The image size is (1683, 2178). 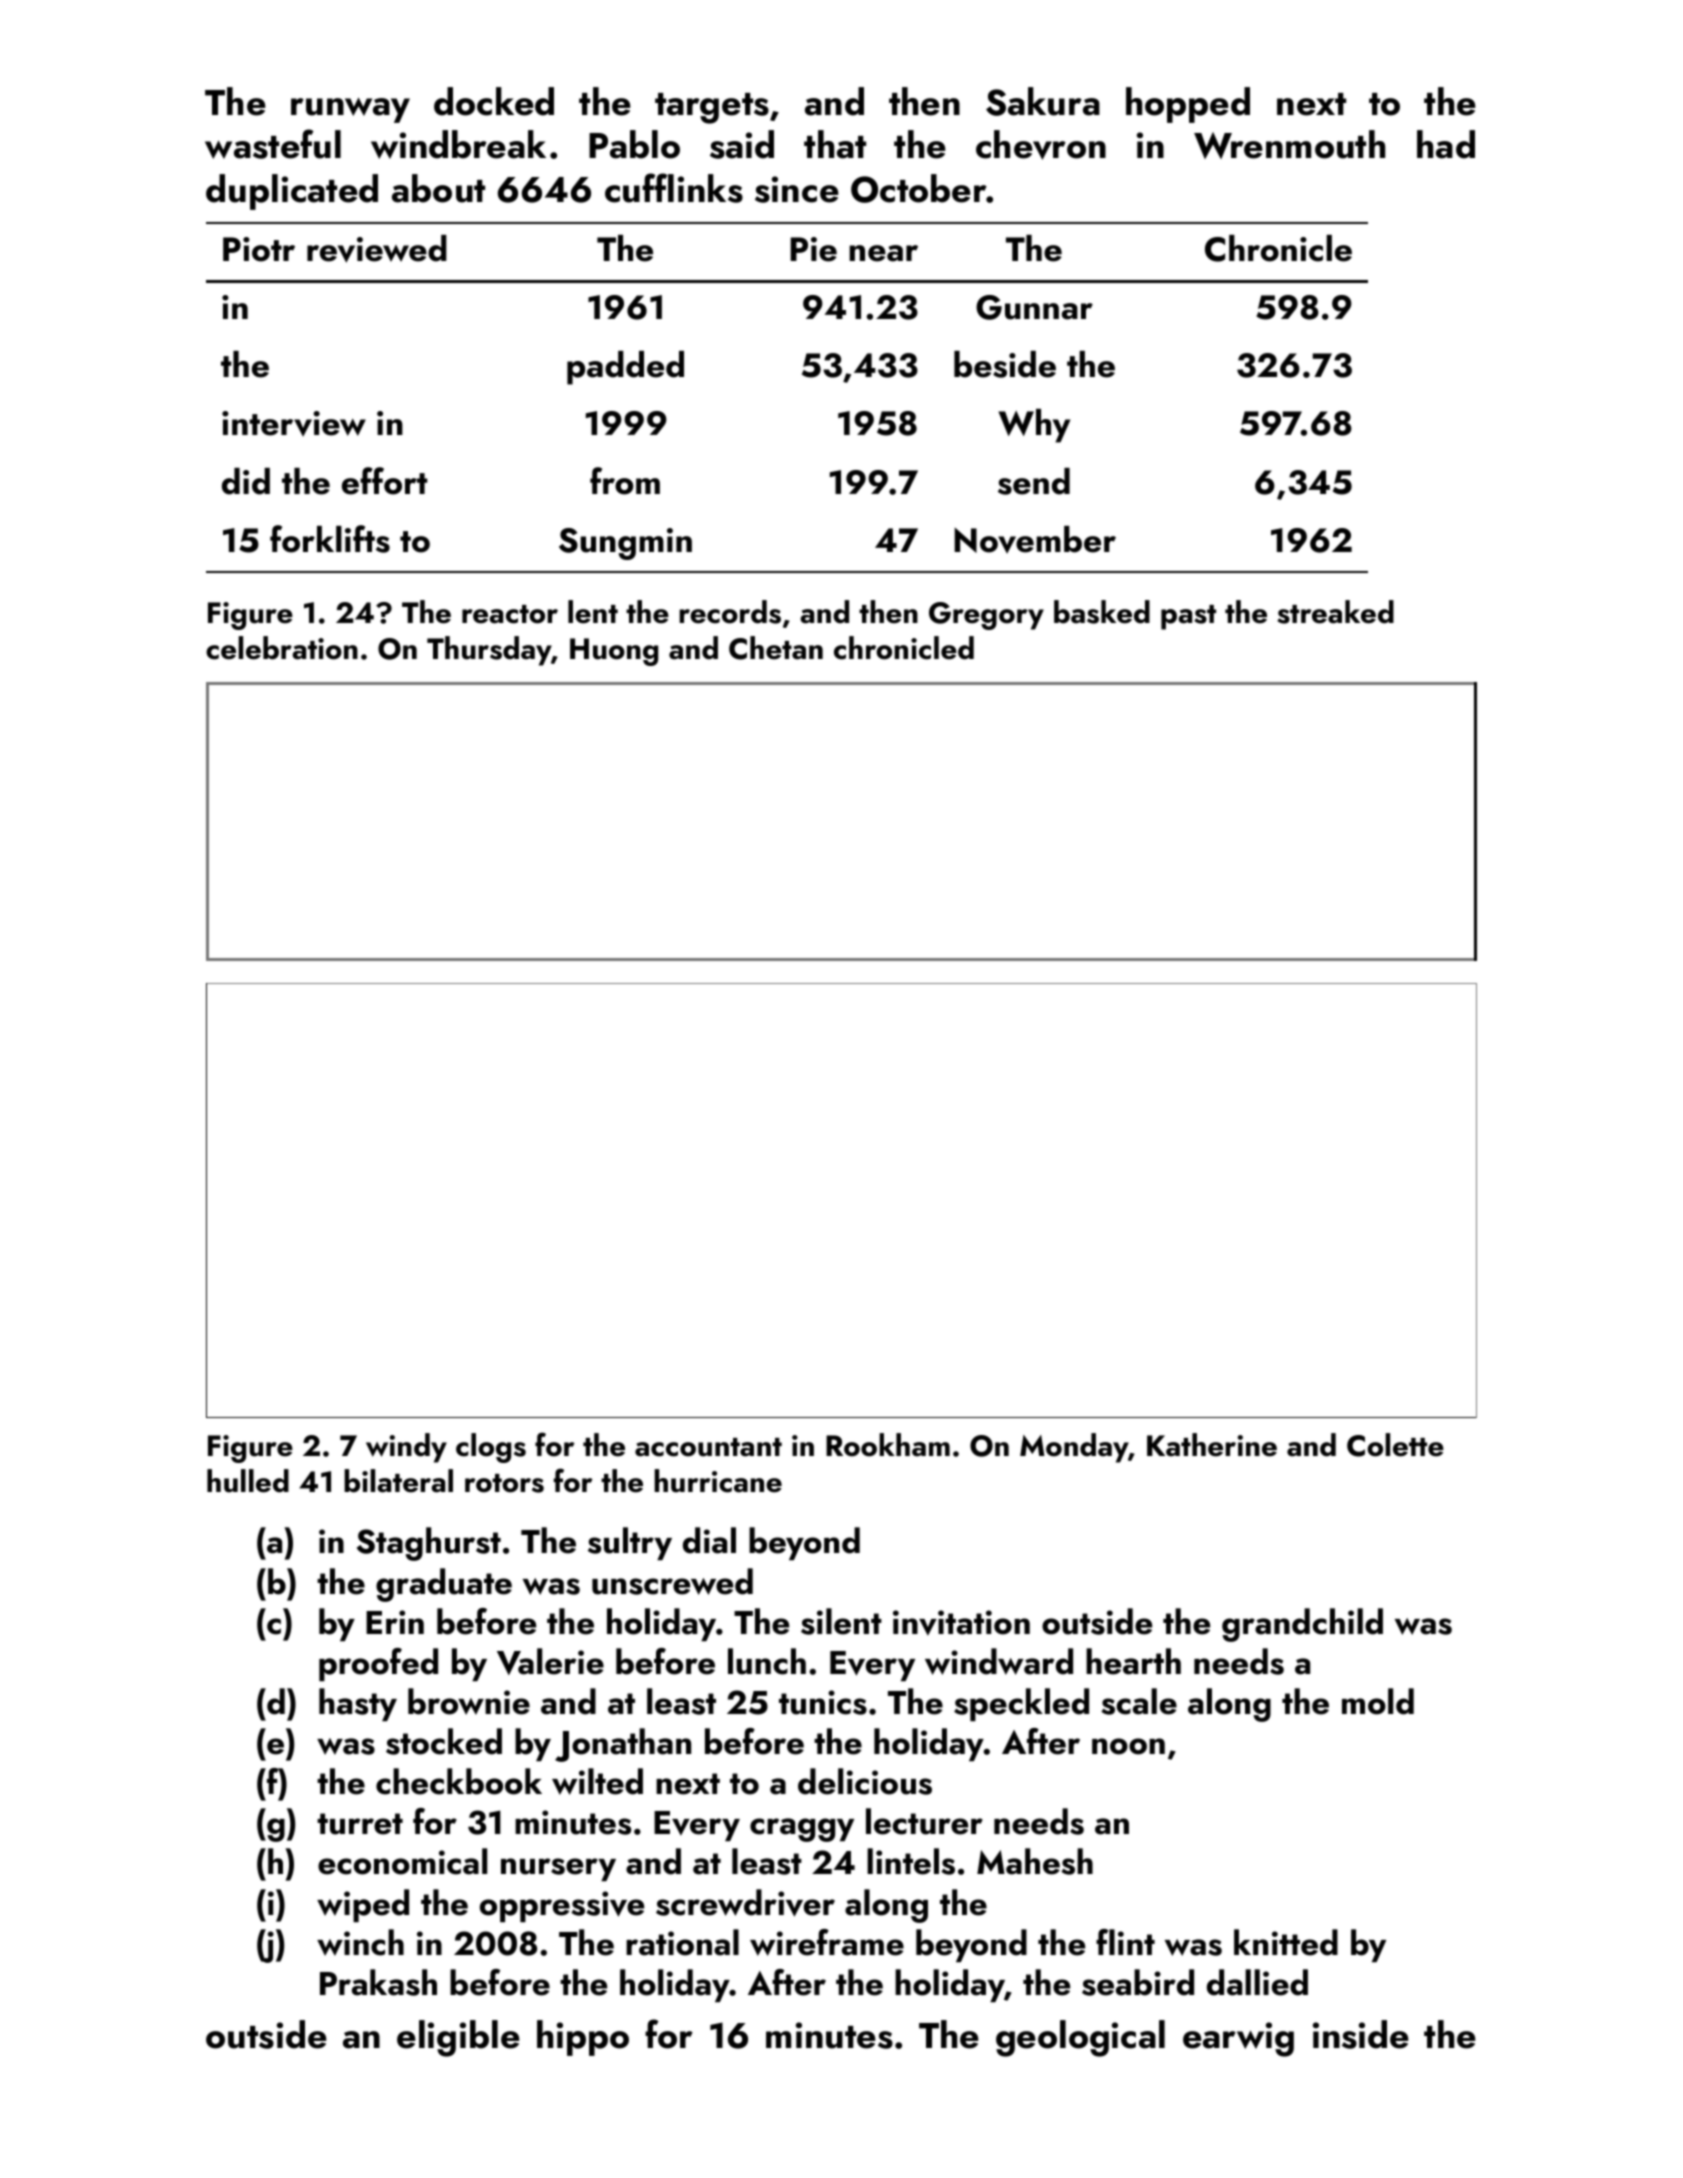 I want to click on rational, so click(x=682, y=1942).
